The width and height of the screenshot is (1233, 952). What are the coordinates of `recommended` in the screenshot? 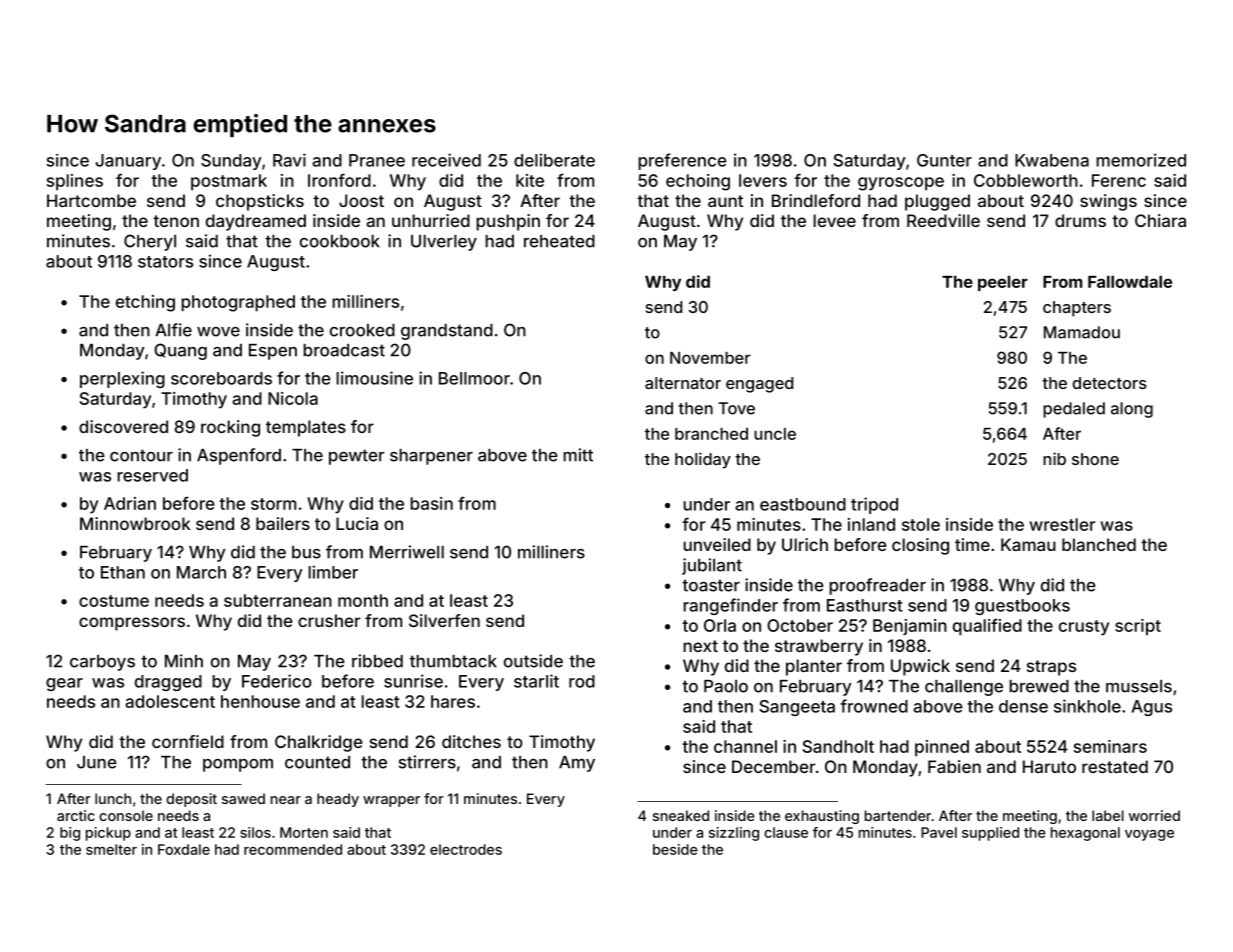 It's located at (293, 849).
